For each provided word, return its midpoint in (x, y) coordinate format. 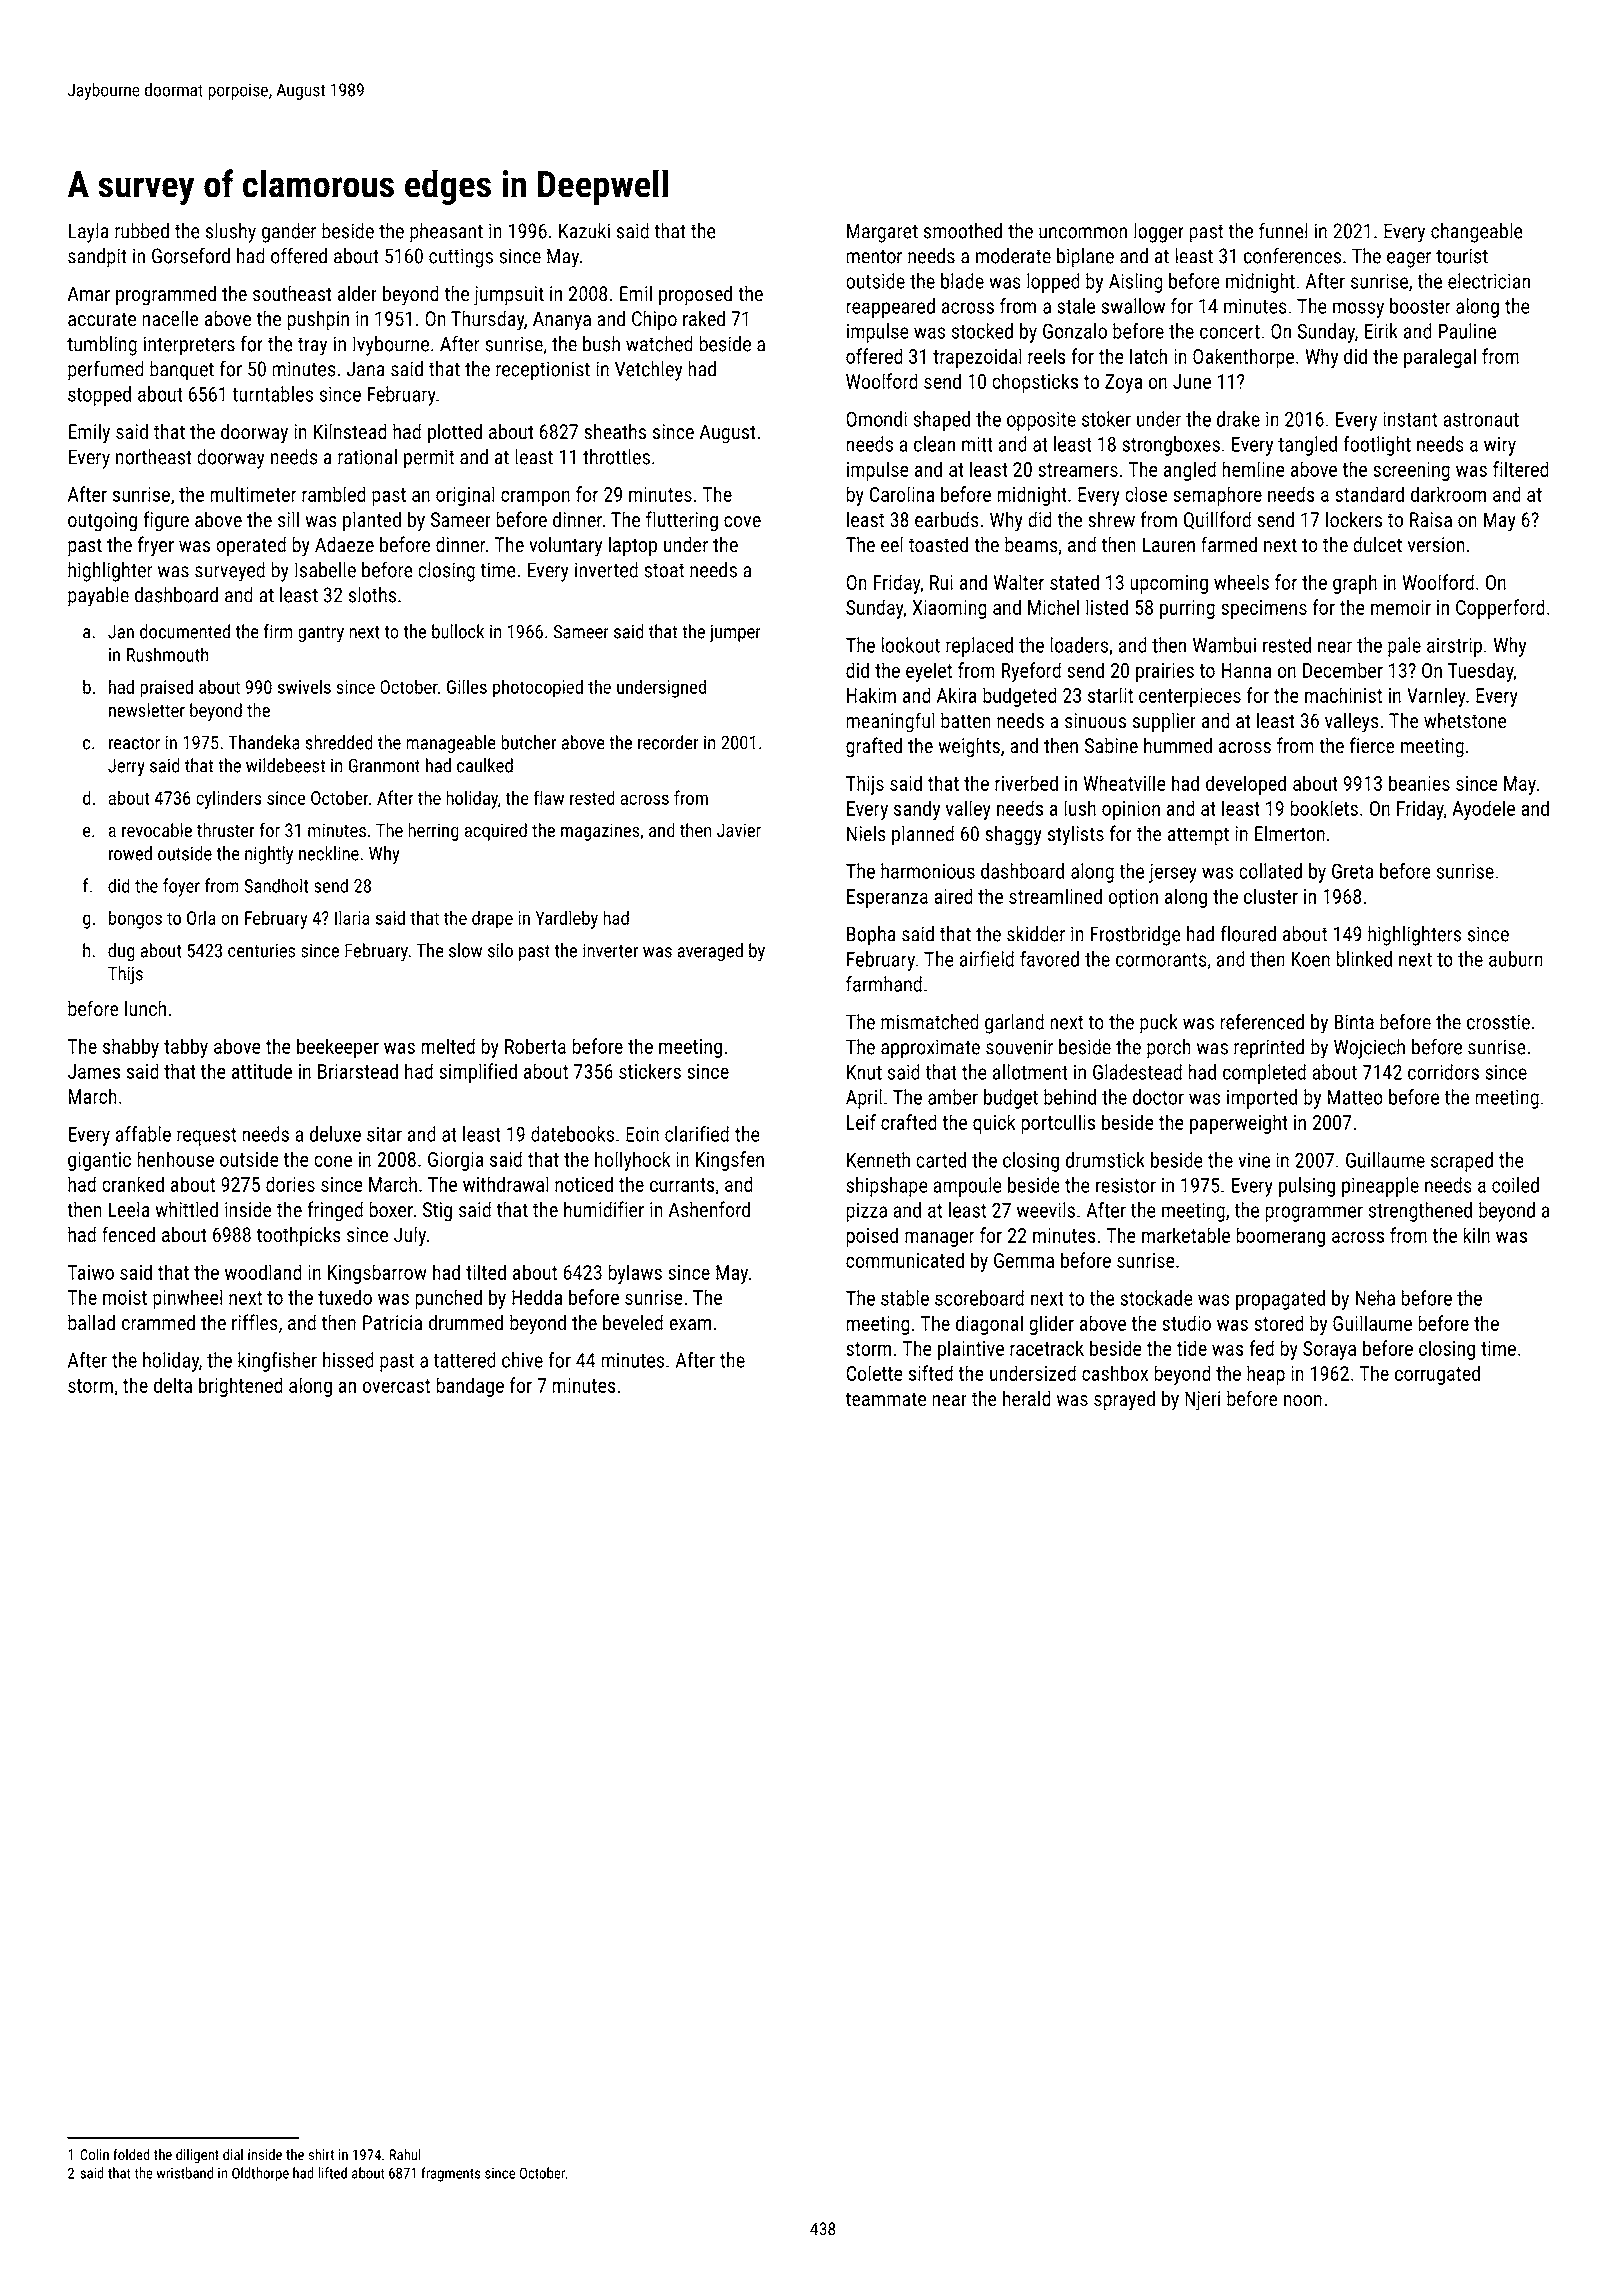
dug (121, 952)
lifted (332, 2173)
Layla (88, 233)
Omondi (877, 419)
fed (1261, 1348)
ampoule (967, 1187)
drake (1238, 419)
